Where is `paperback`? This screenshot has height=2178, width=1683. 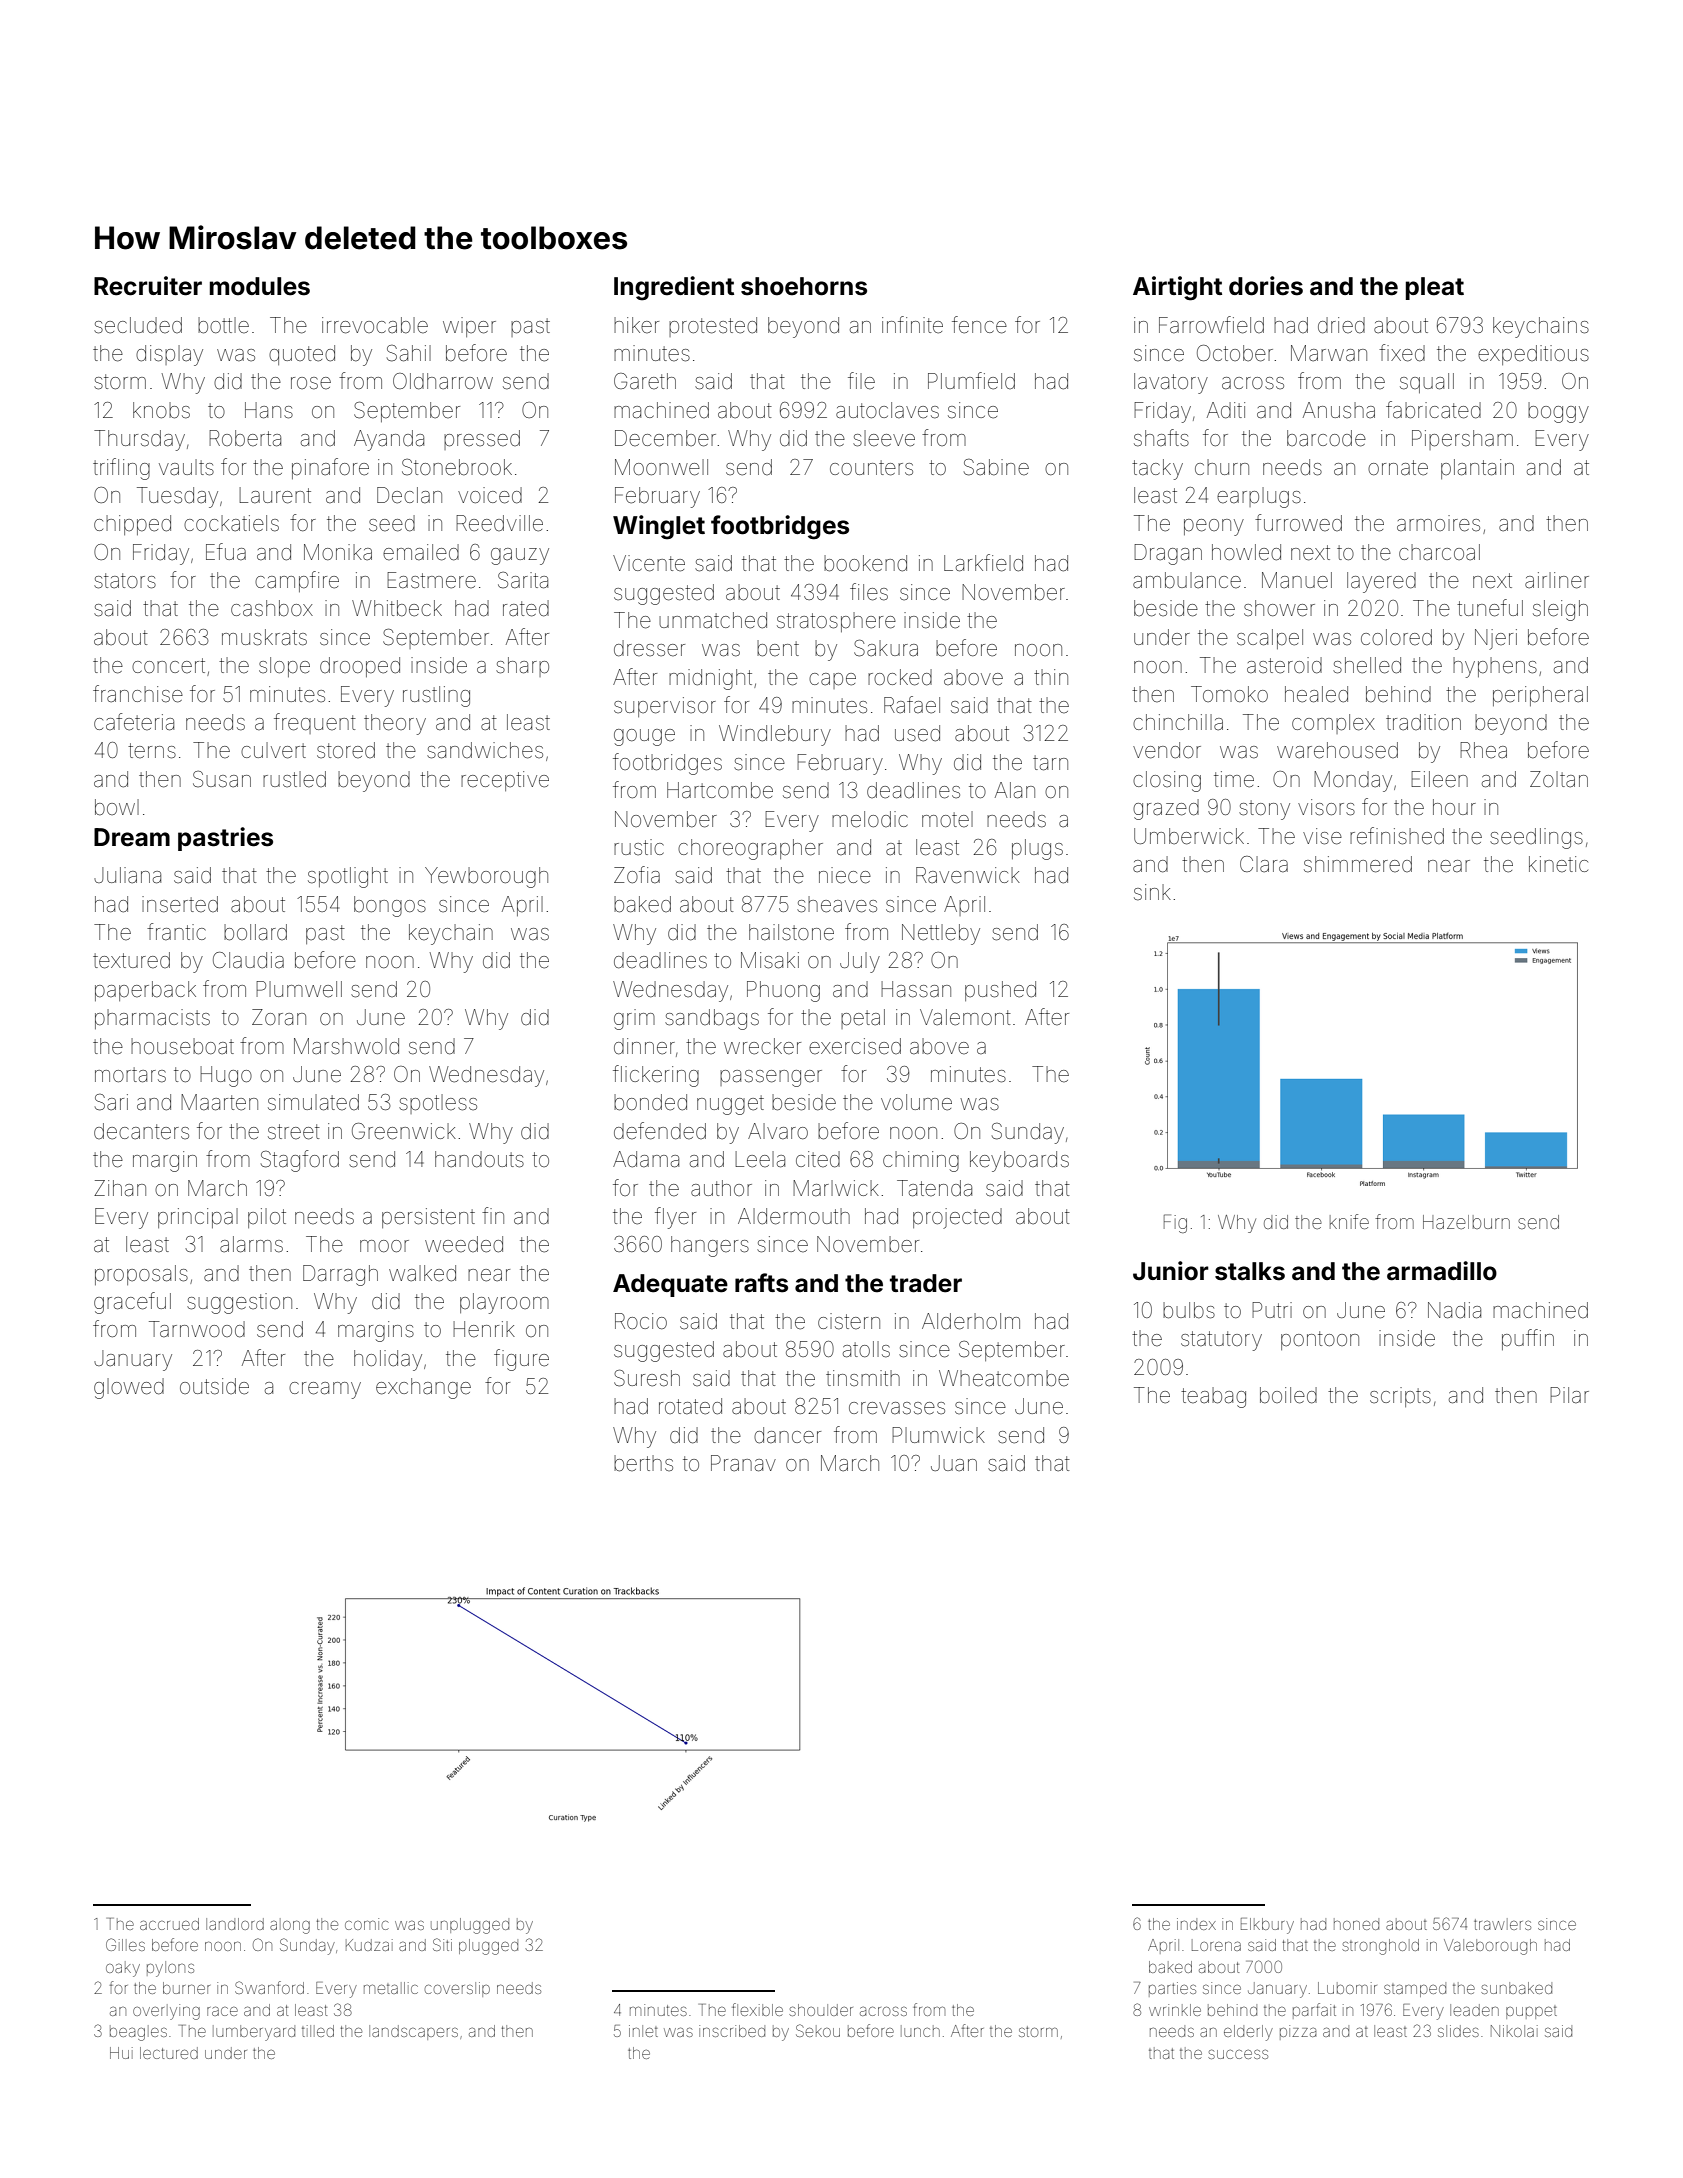 paperback is located at coordinates (145, 991).
